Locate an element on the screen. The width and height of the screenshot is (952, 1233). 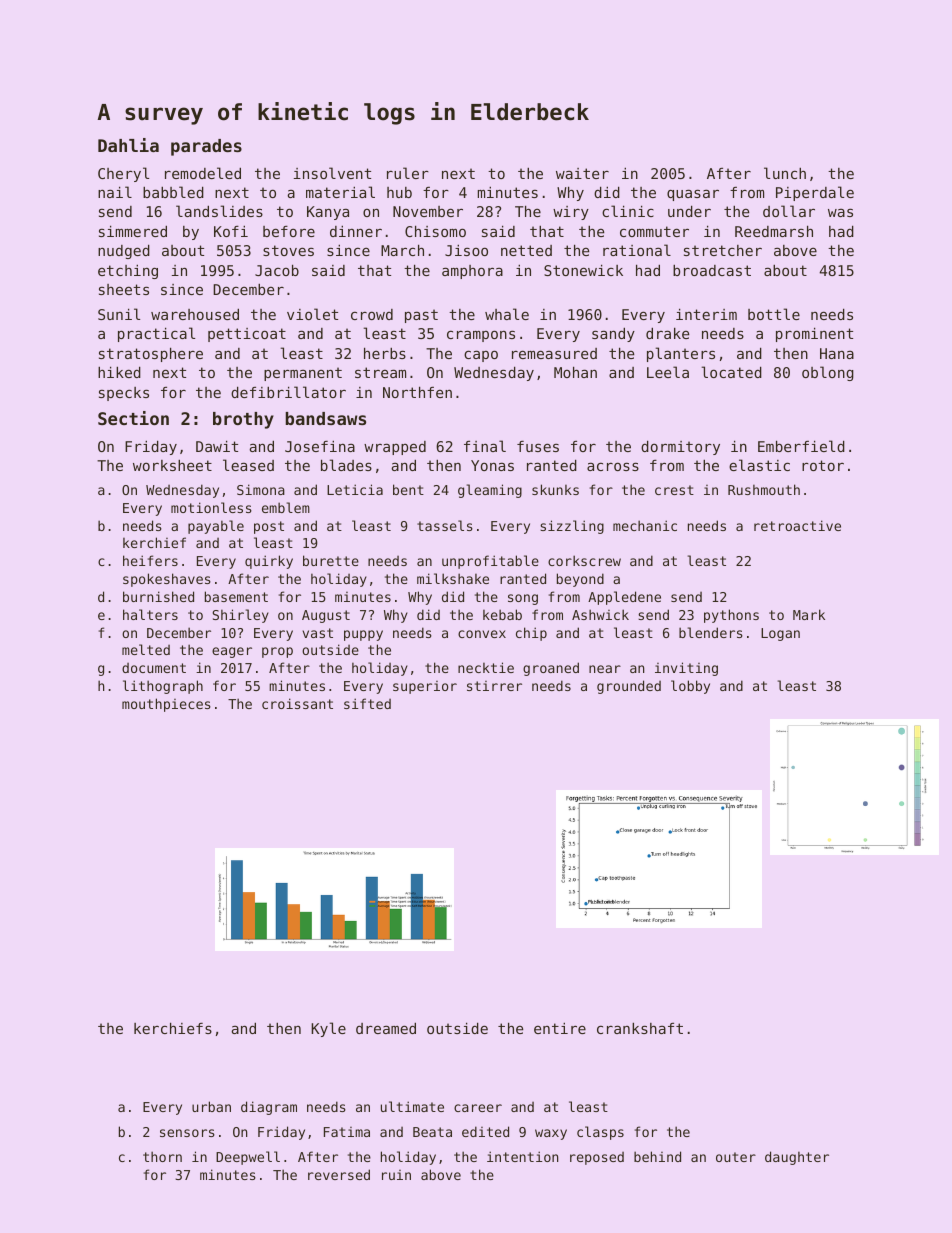
broadcast is located at coordinates (712, 270).
